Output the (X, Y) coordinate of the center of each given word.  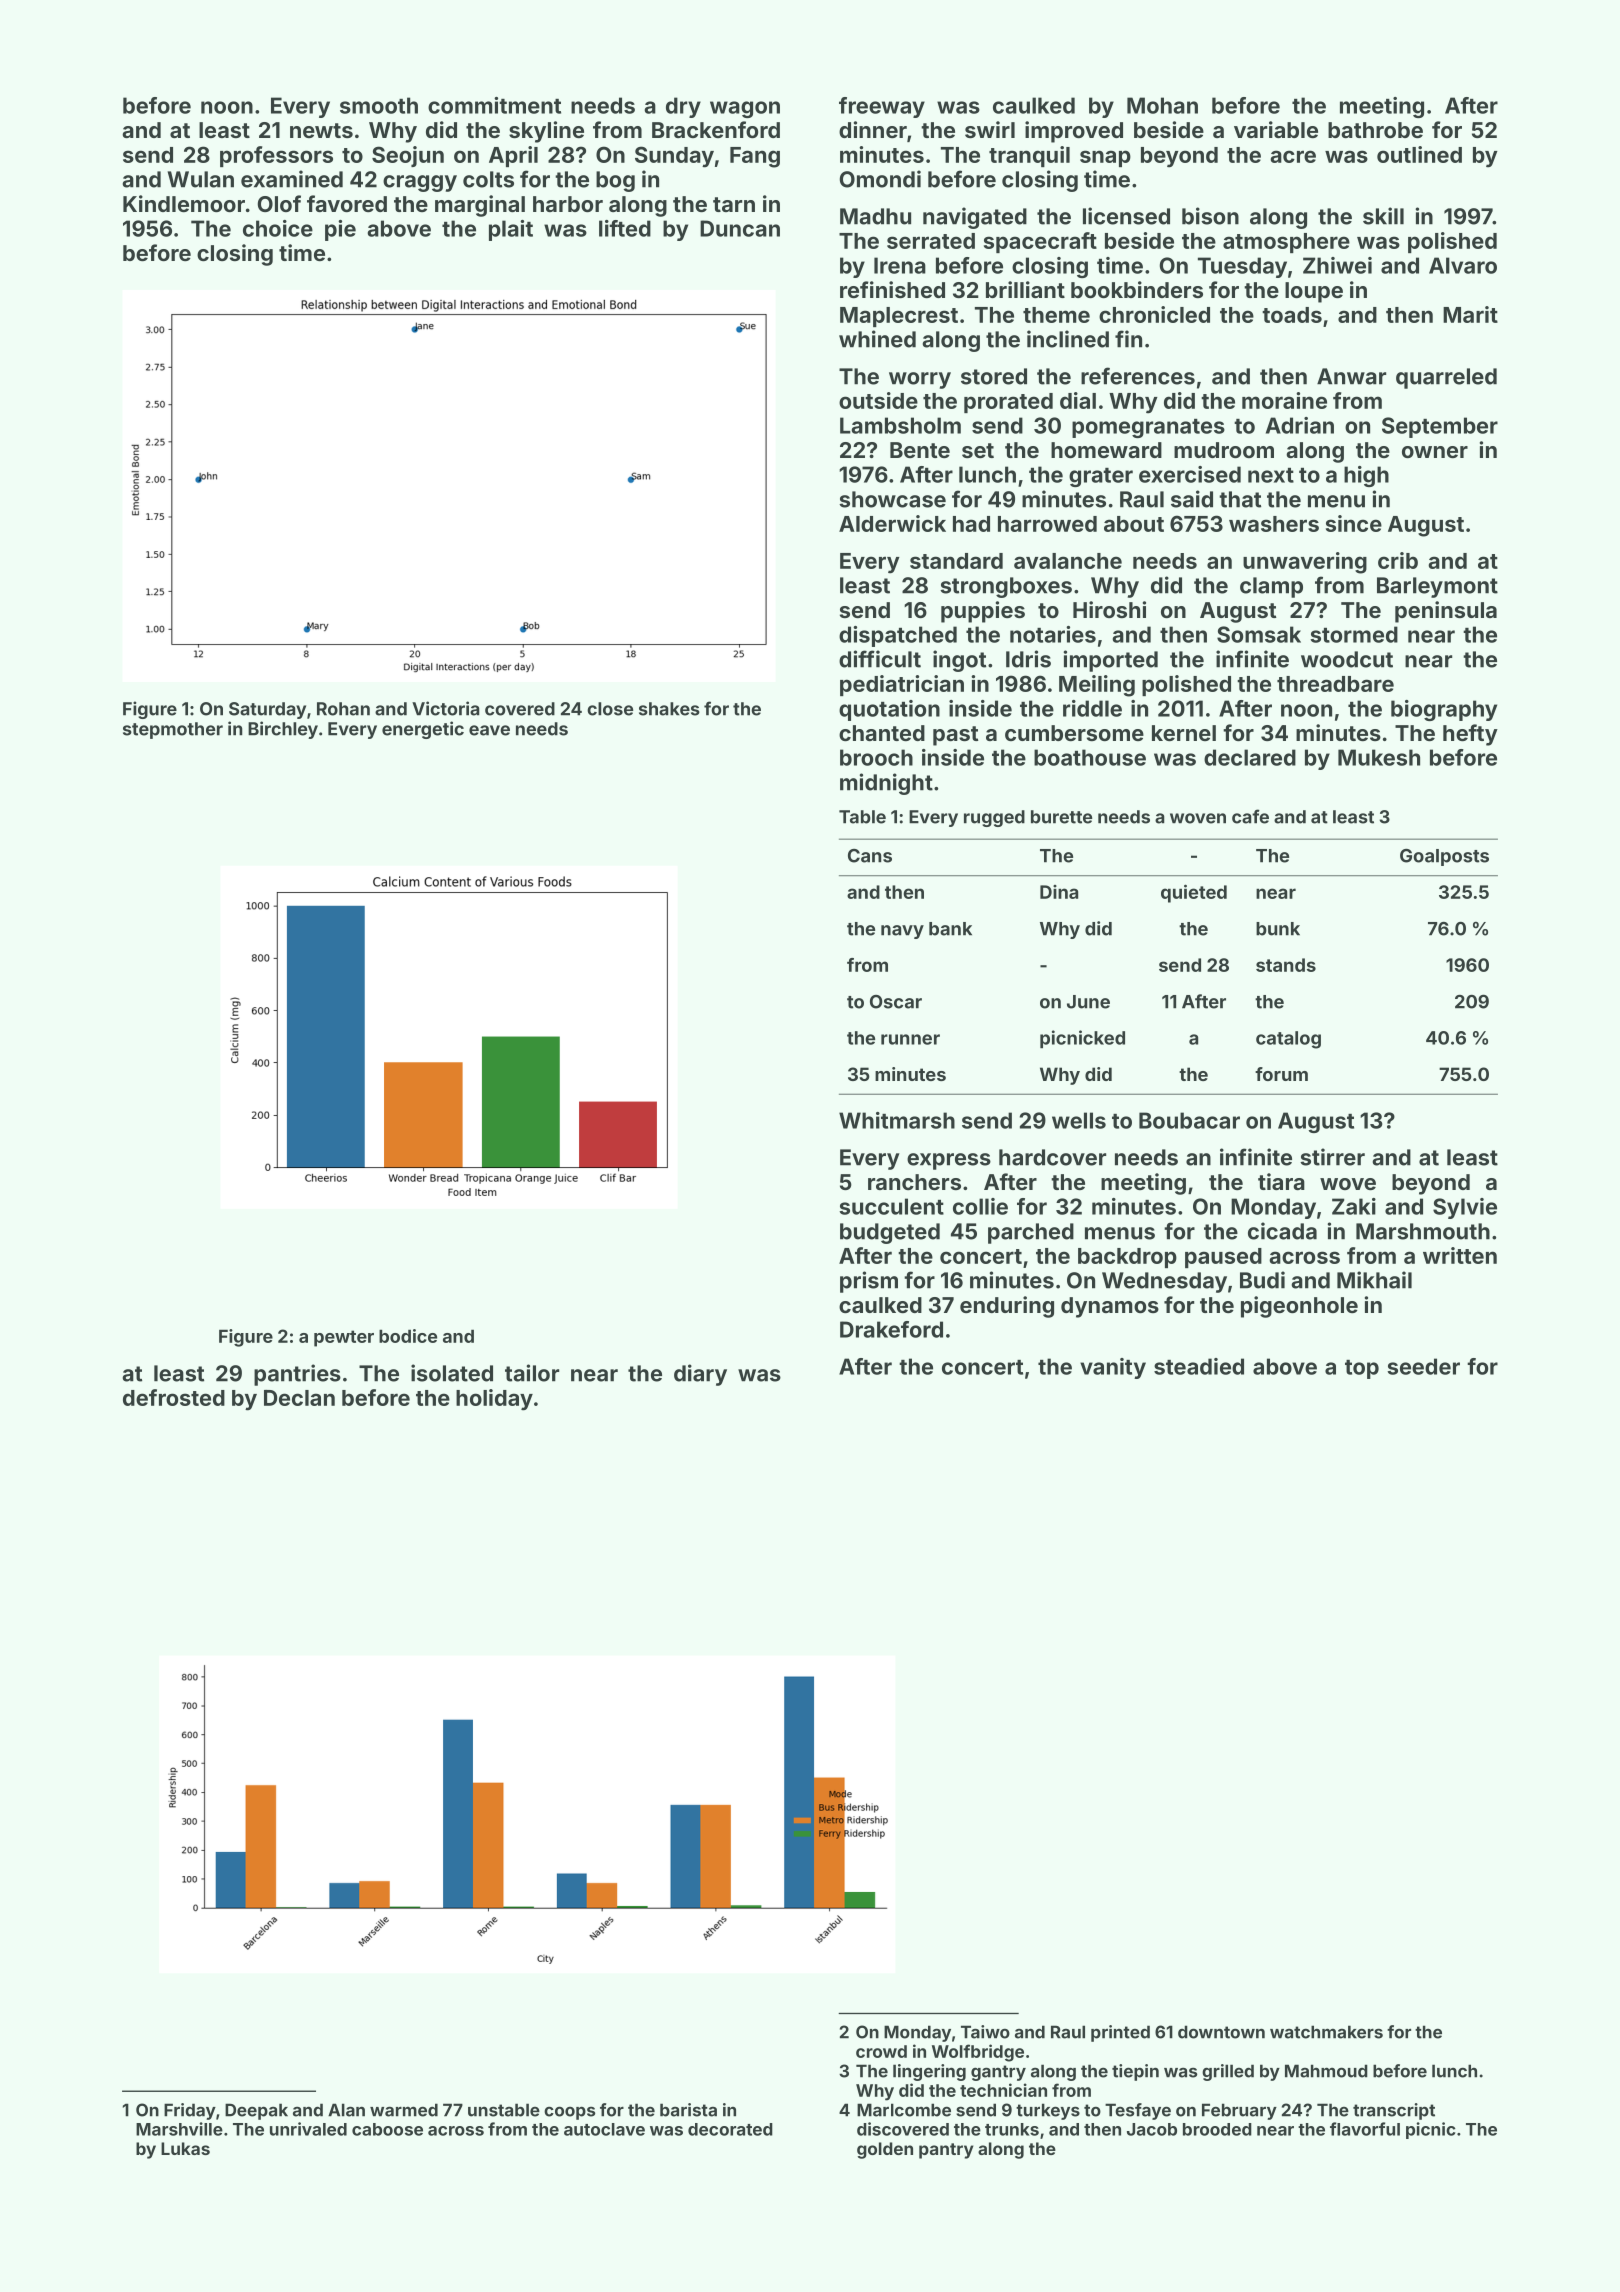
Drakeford (891, 1329)
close (610, 709)
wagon (745, 109)
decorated (730, 2129)
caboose (387, 2129)
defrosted (174, 1397)
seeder (1423, 1366)
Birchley (283, 730)
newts (321, 130)
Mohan (1162, 105)
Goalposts (1444, 857)
